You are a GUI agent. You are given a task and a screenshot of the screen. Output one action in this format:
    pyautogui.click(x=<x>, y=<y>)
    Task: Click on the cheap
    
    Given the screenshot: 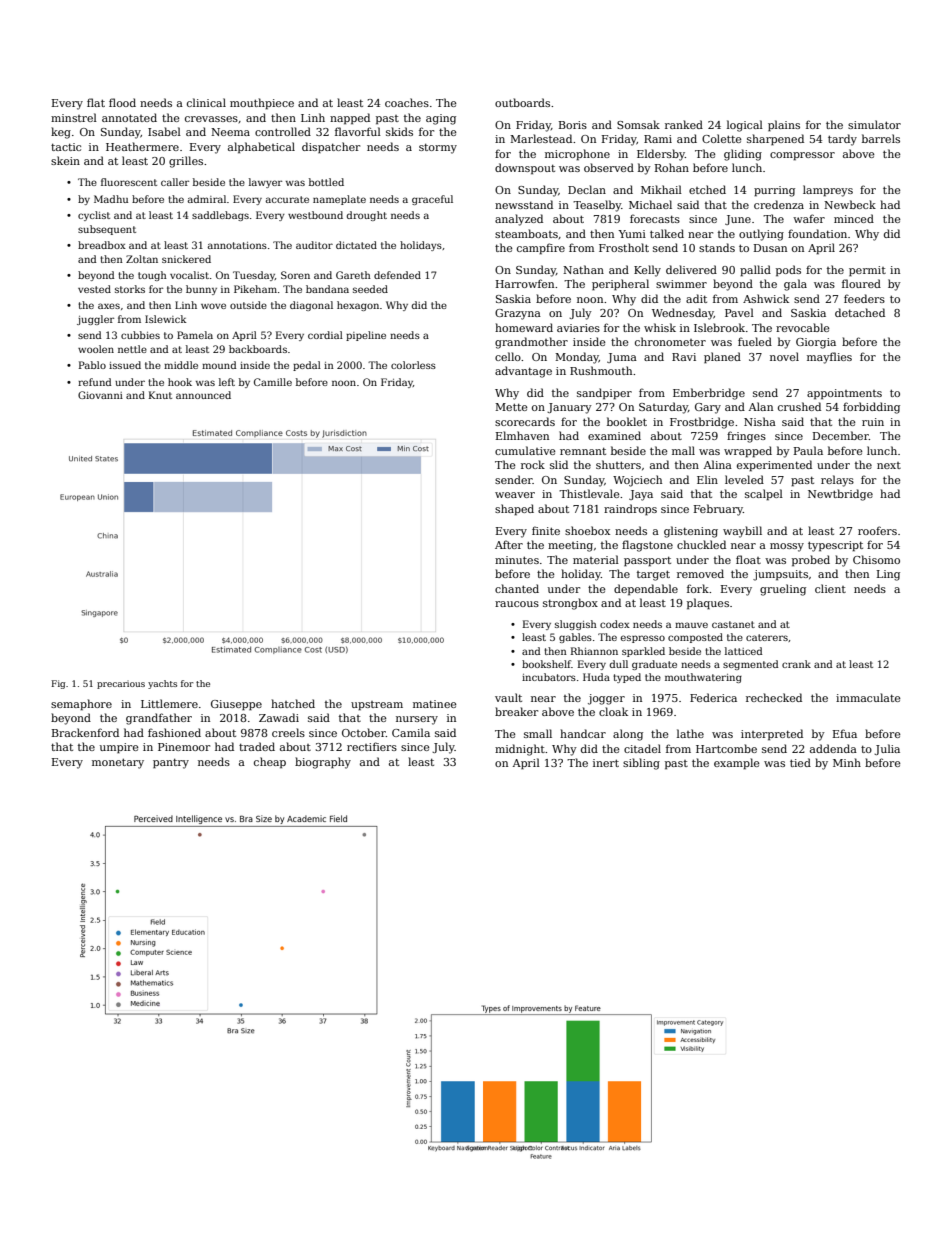 What is the action you would take?
    pyautogui.click(x=270, y=762)
